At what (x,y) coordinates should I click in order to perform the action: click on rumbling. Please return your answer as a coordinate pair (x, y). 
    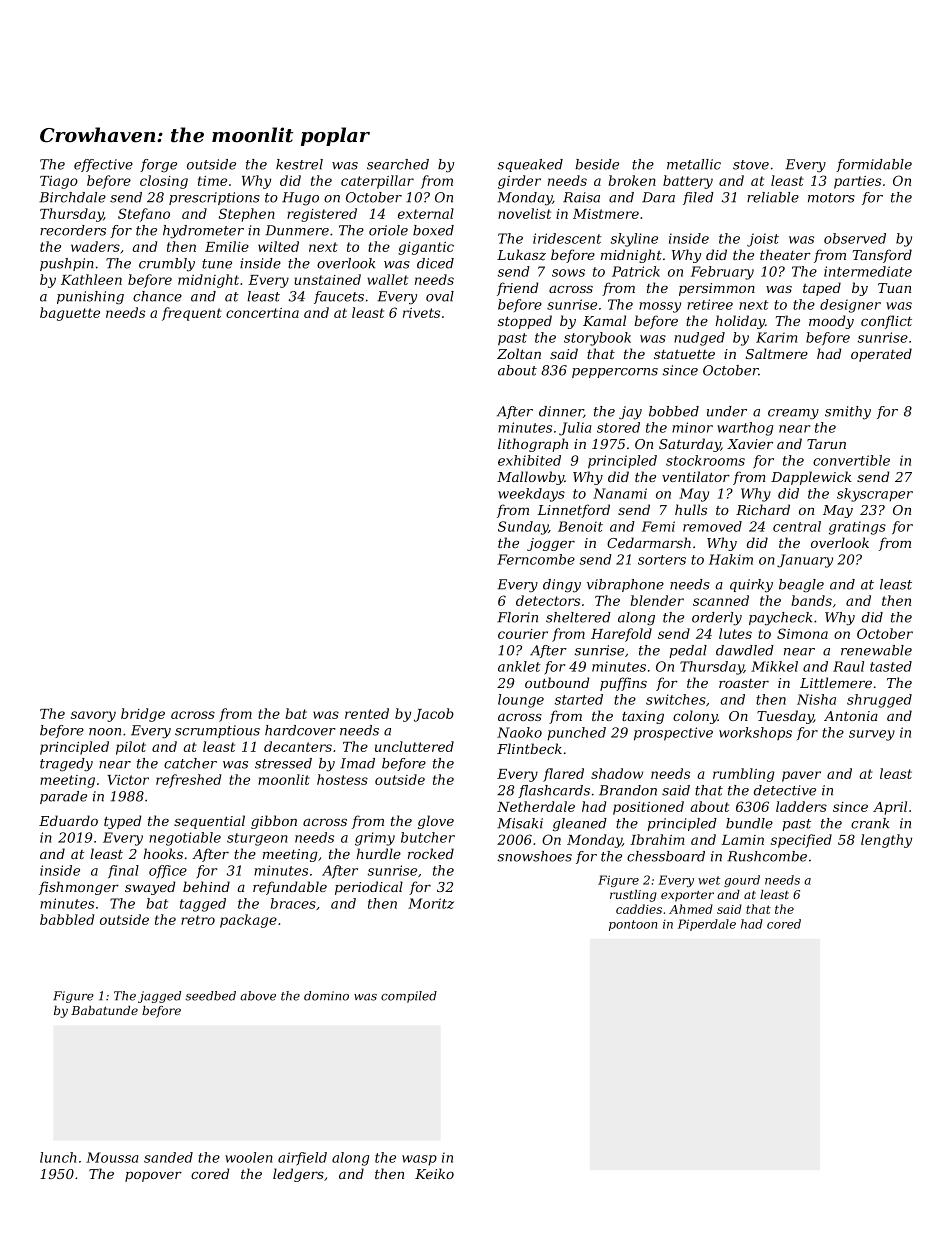
    Looking at the image, I should click on (743, 775).
